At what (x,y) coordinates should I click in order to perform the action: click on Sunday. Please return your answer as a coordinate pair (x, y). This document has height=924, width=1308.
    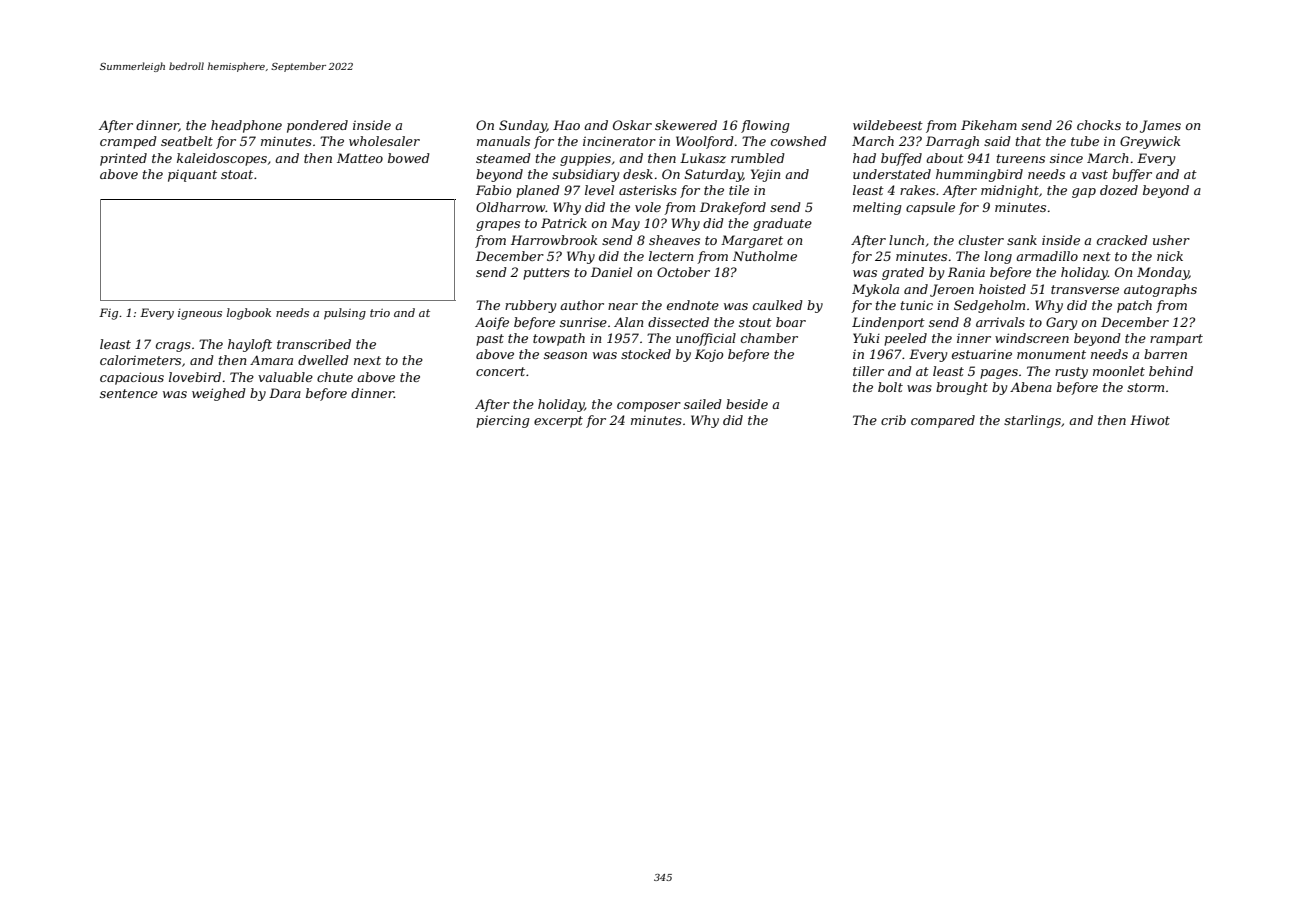
    Looking at the image, I should click on (523, 126).
